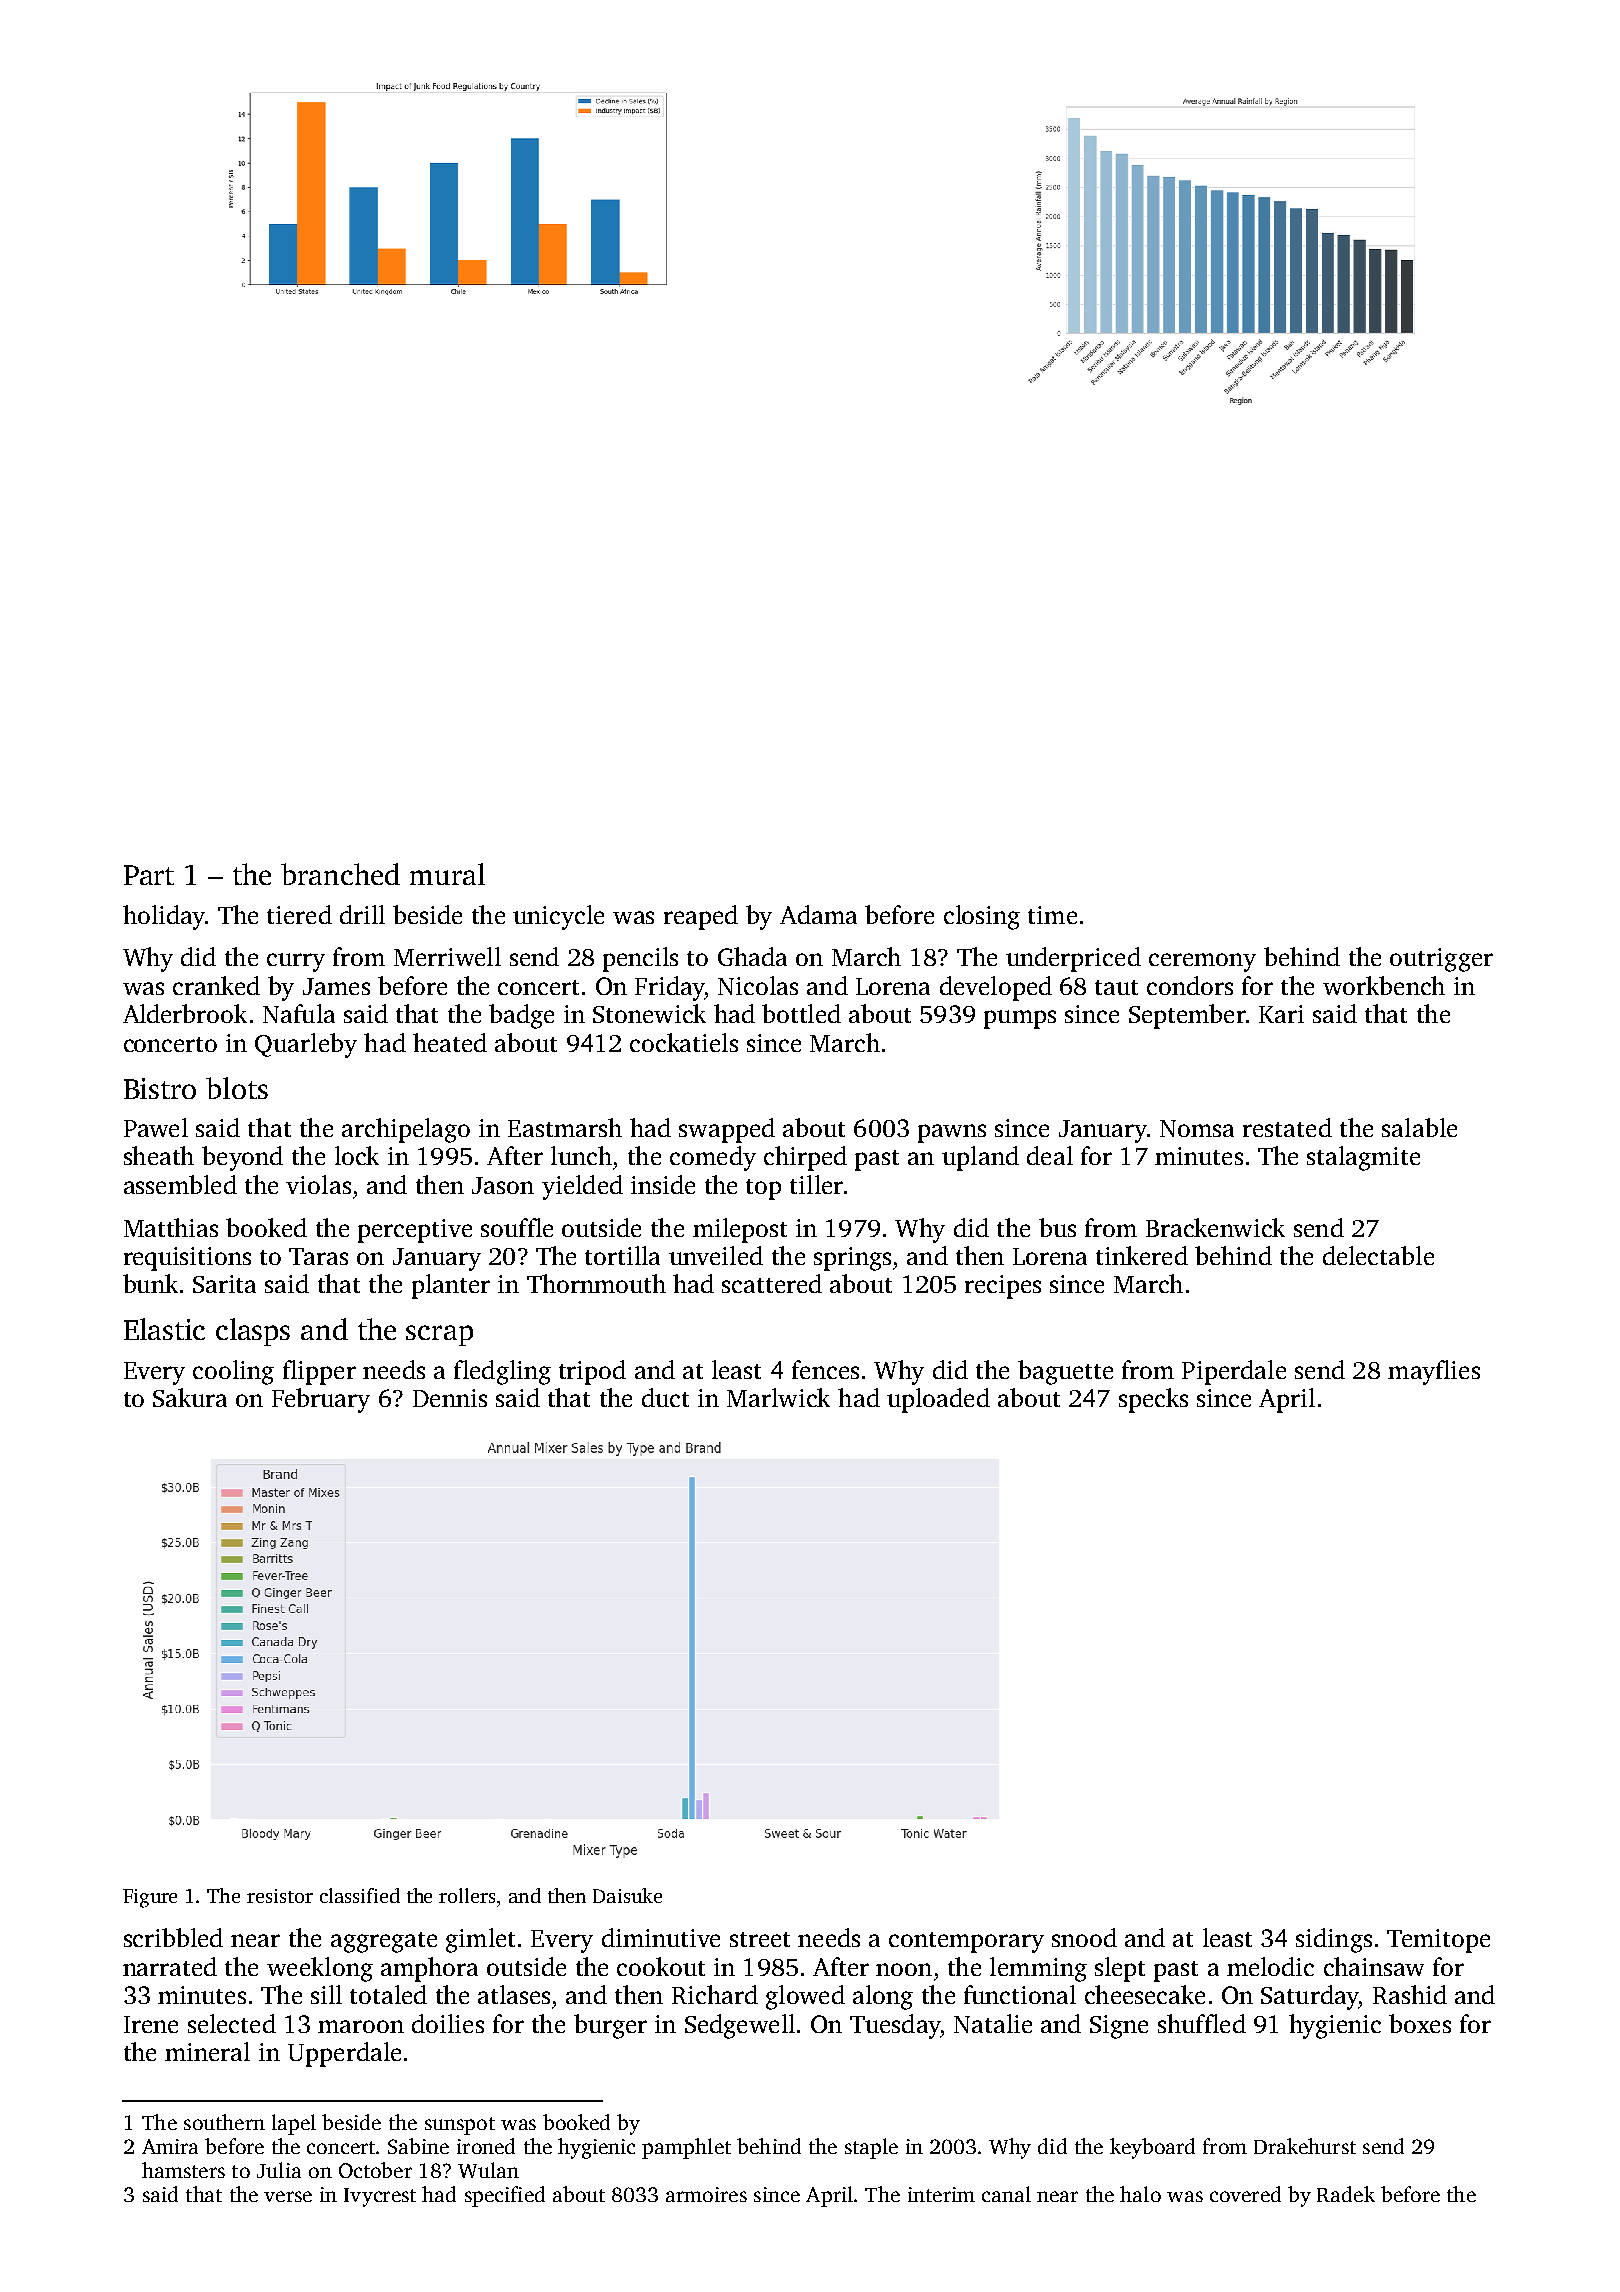 This screenshot has height=2292, width=1620. Describe the element at coordinates (1153, 1400) in the screenshot. I see `specks` at that location.
